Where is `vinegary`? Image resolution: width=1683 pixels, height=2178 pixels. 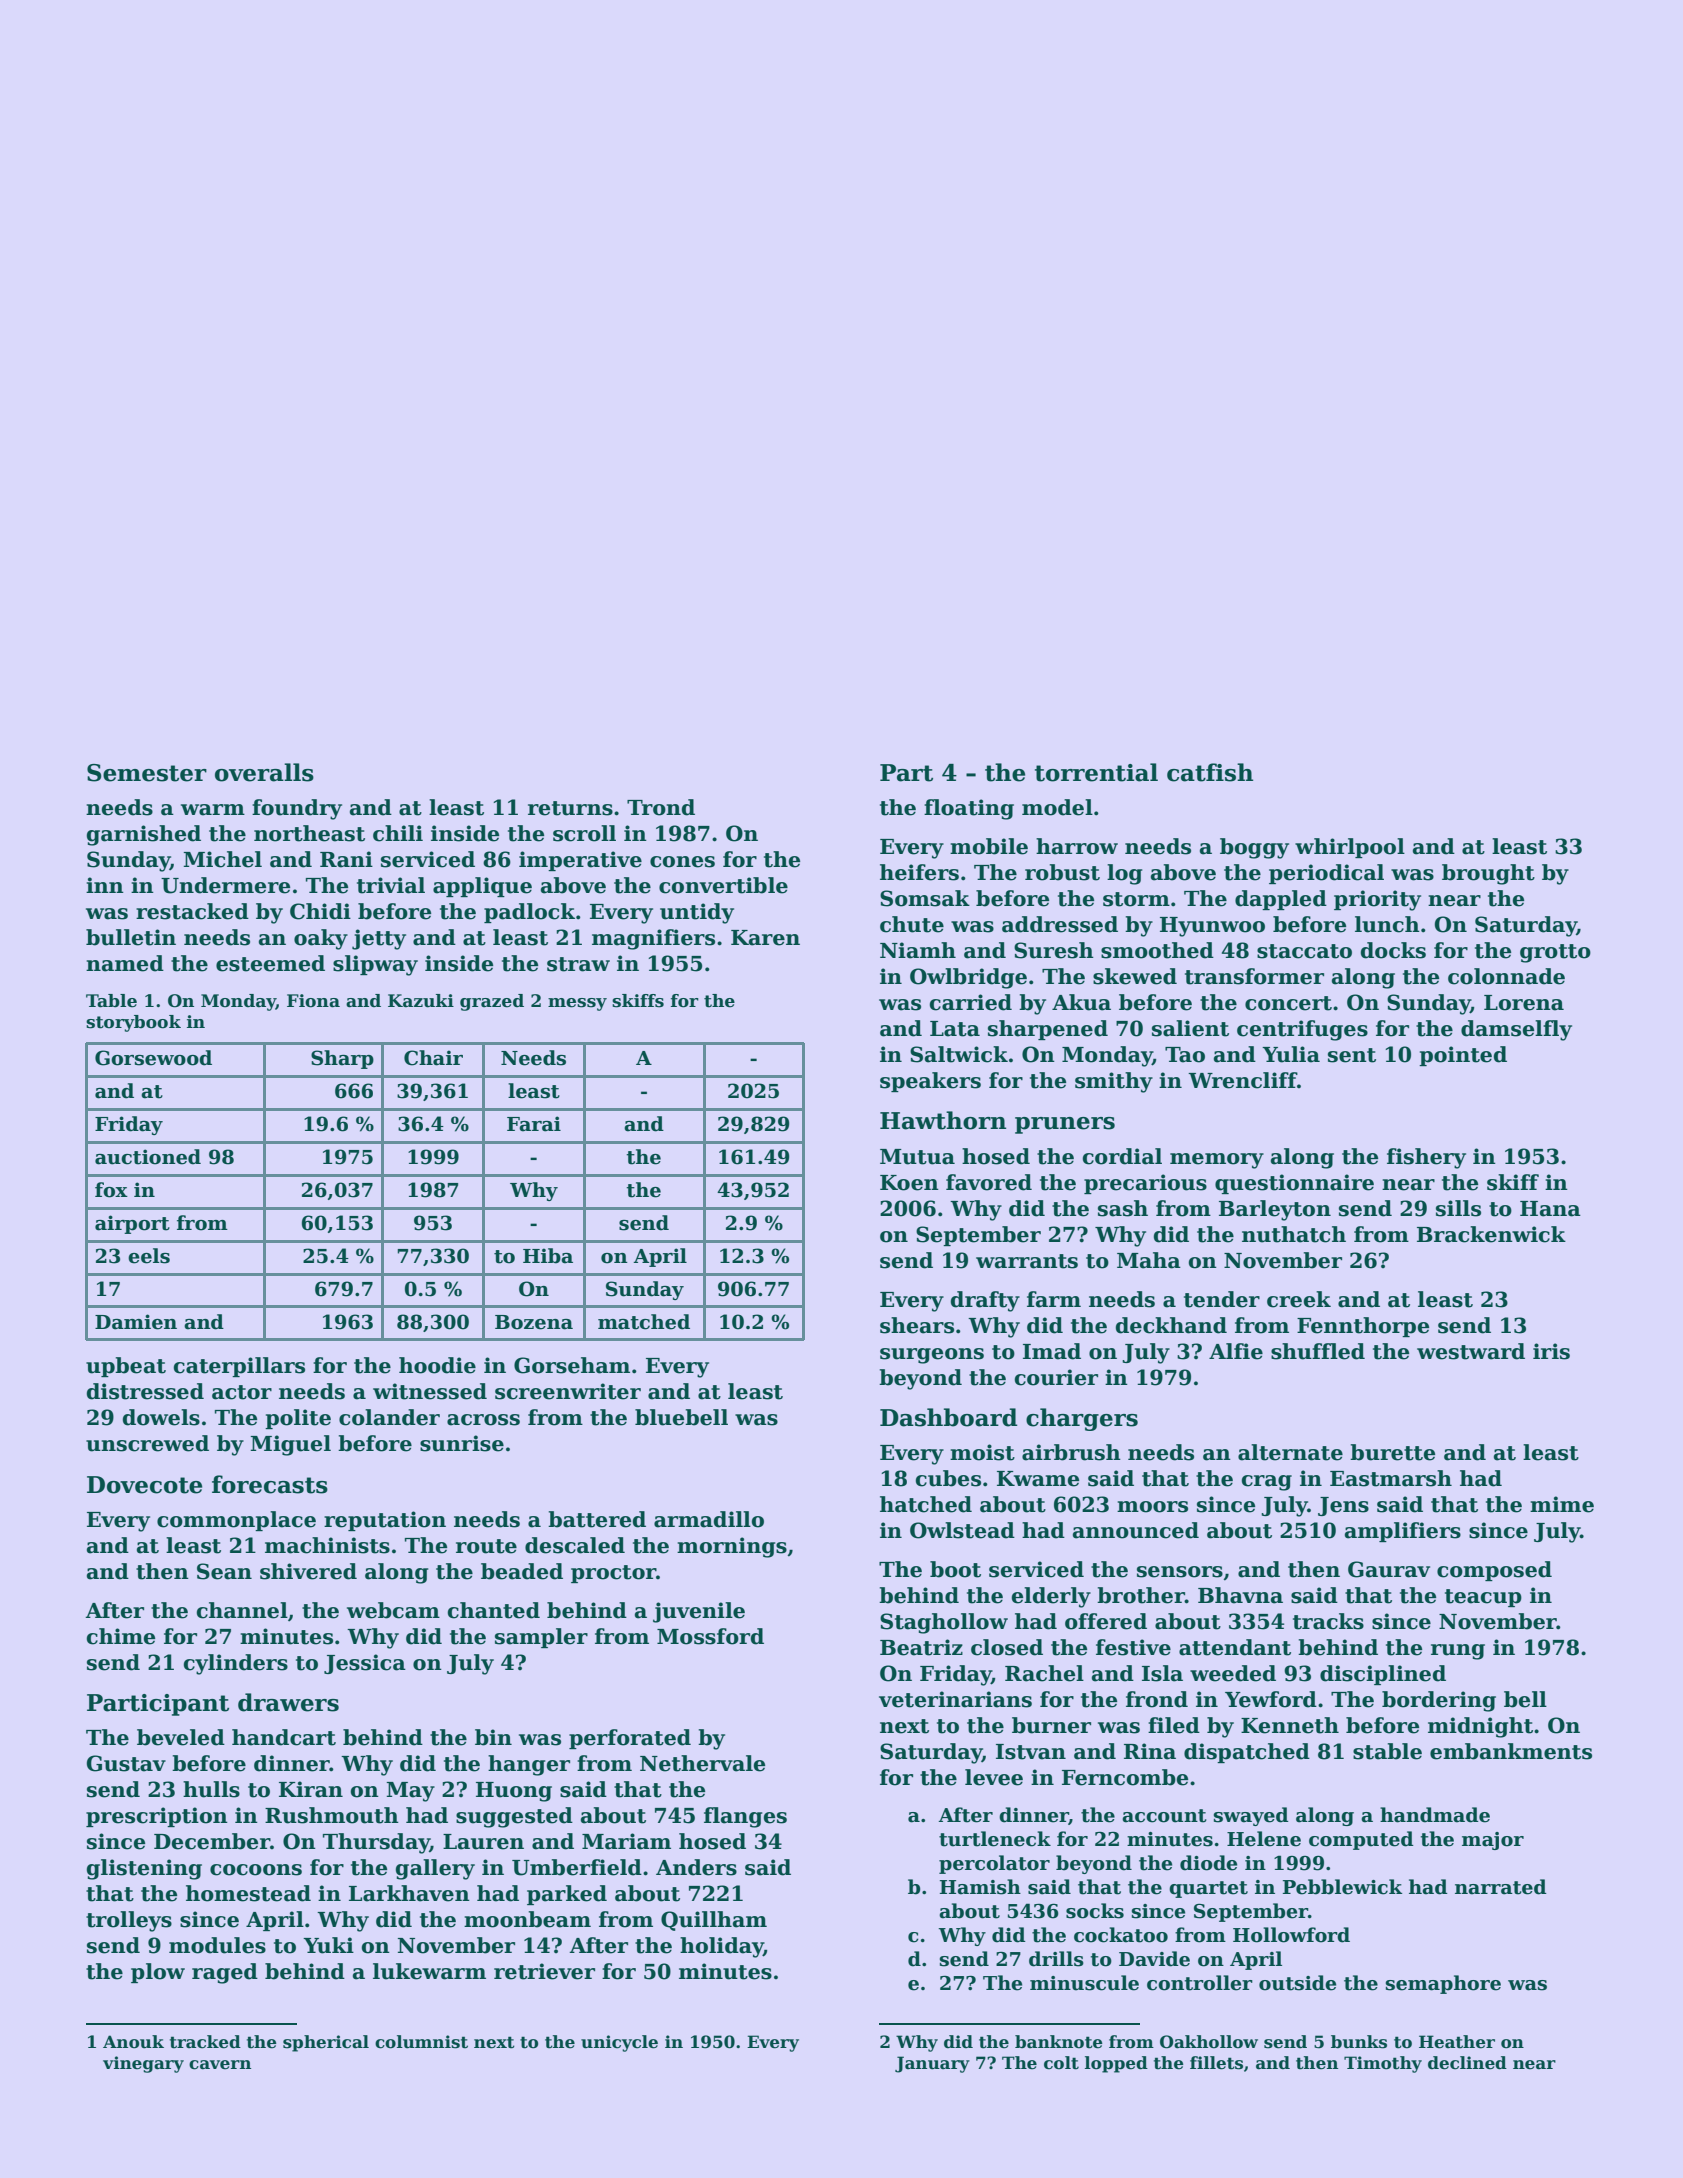 vinegary is located at coordinates (143, 2064).
